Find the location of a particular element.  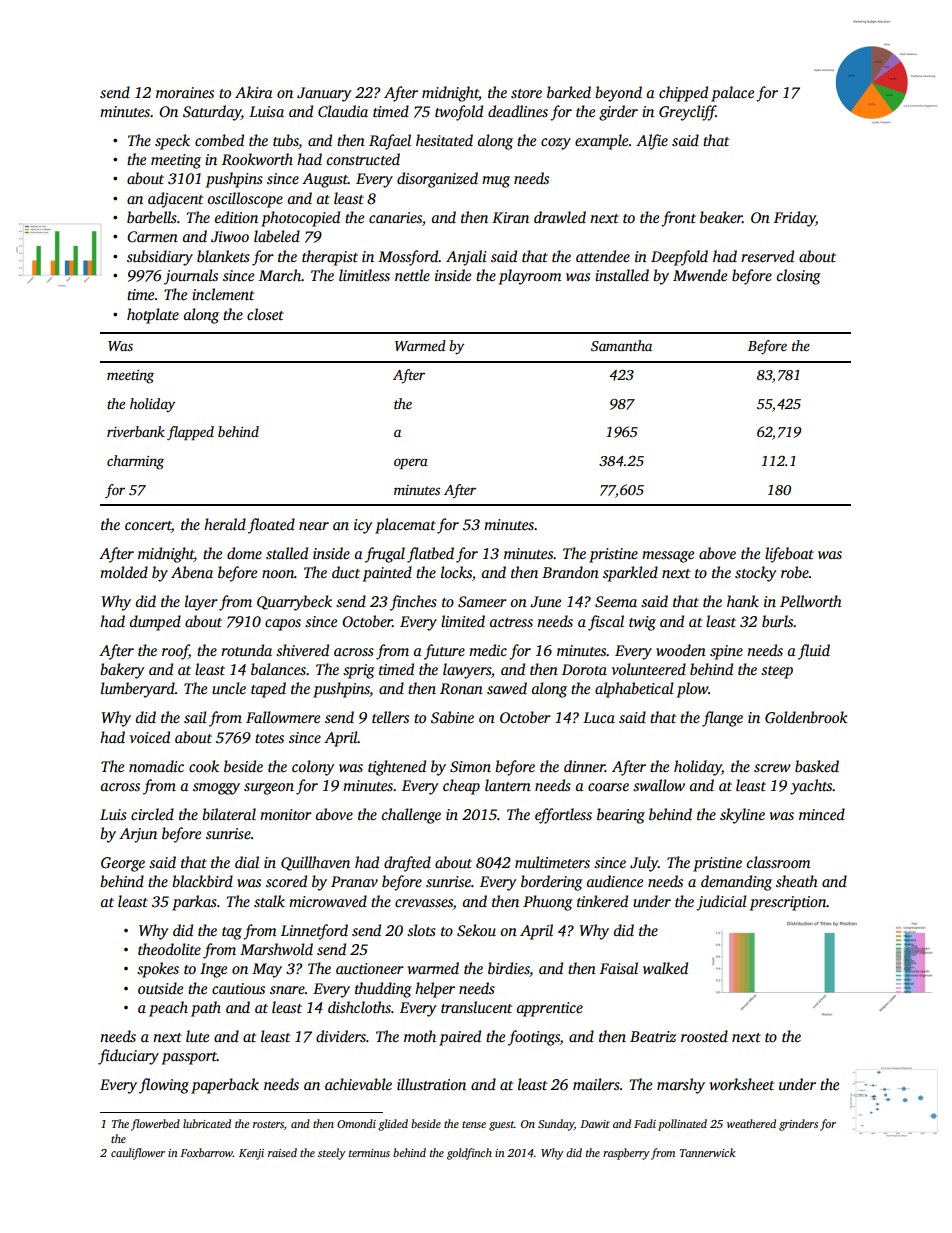

bilateral is located at coordinates (229, 814).
